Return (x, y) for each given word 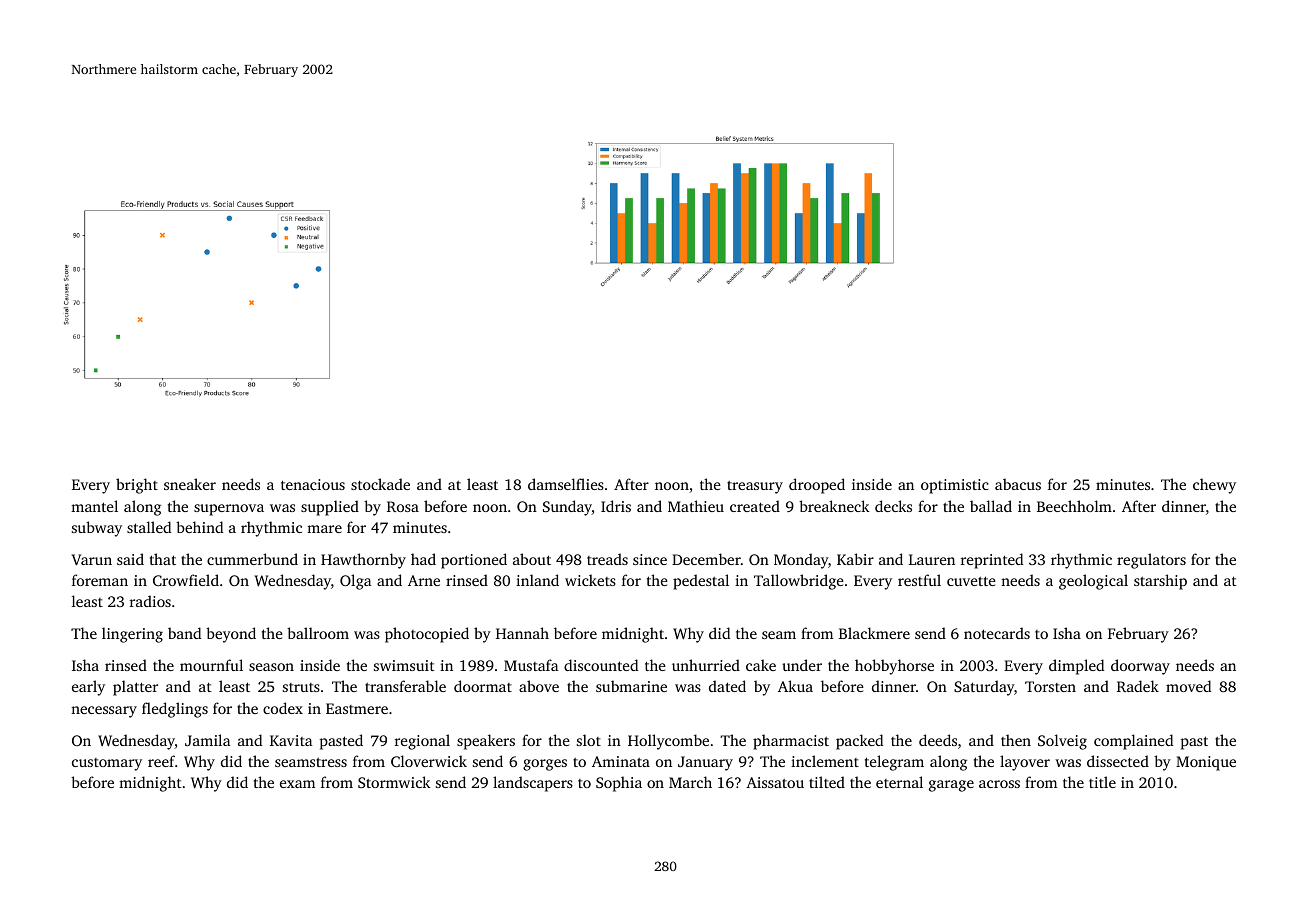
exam (297, 784)
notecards (997, 633)
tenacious (313, 484)
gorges (545, 765)
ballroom (318, 633)
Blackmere (874, 633)
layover (1025, 763)
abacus (1018, 484)
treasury (755, 487)
